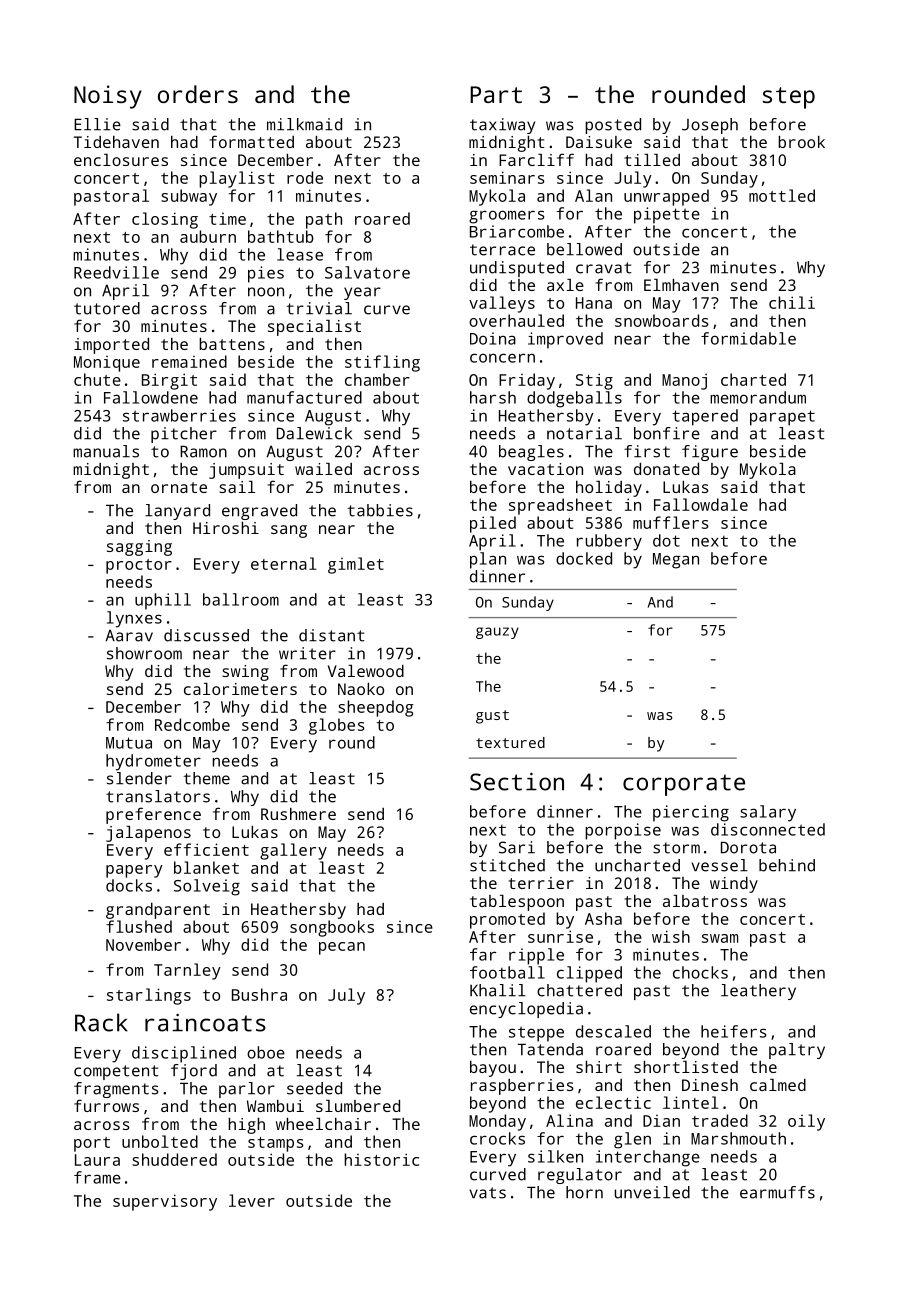 Image resolution: width=908 pixels, height=1316 pixels. I want to click on stitched, so click(507, 865).
